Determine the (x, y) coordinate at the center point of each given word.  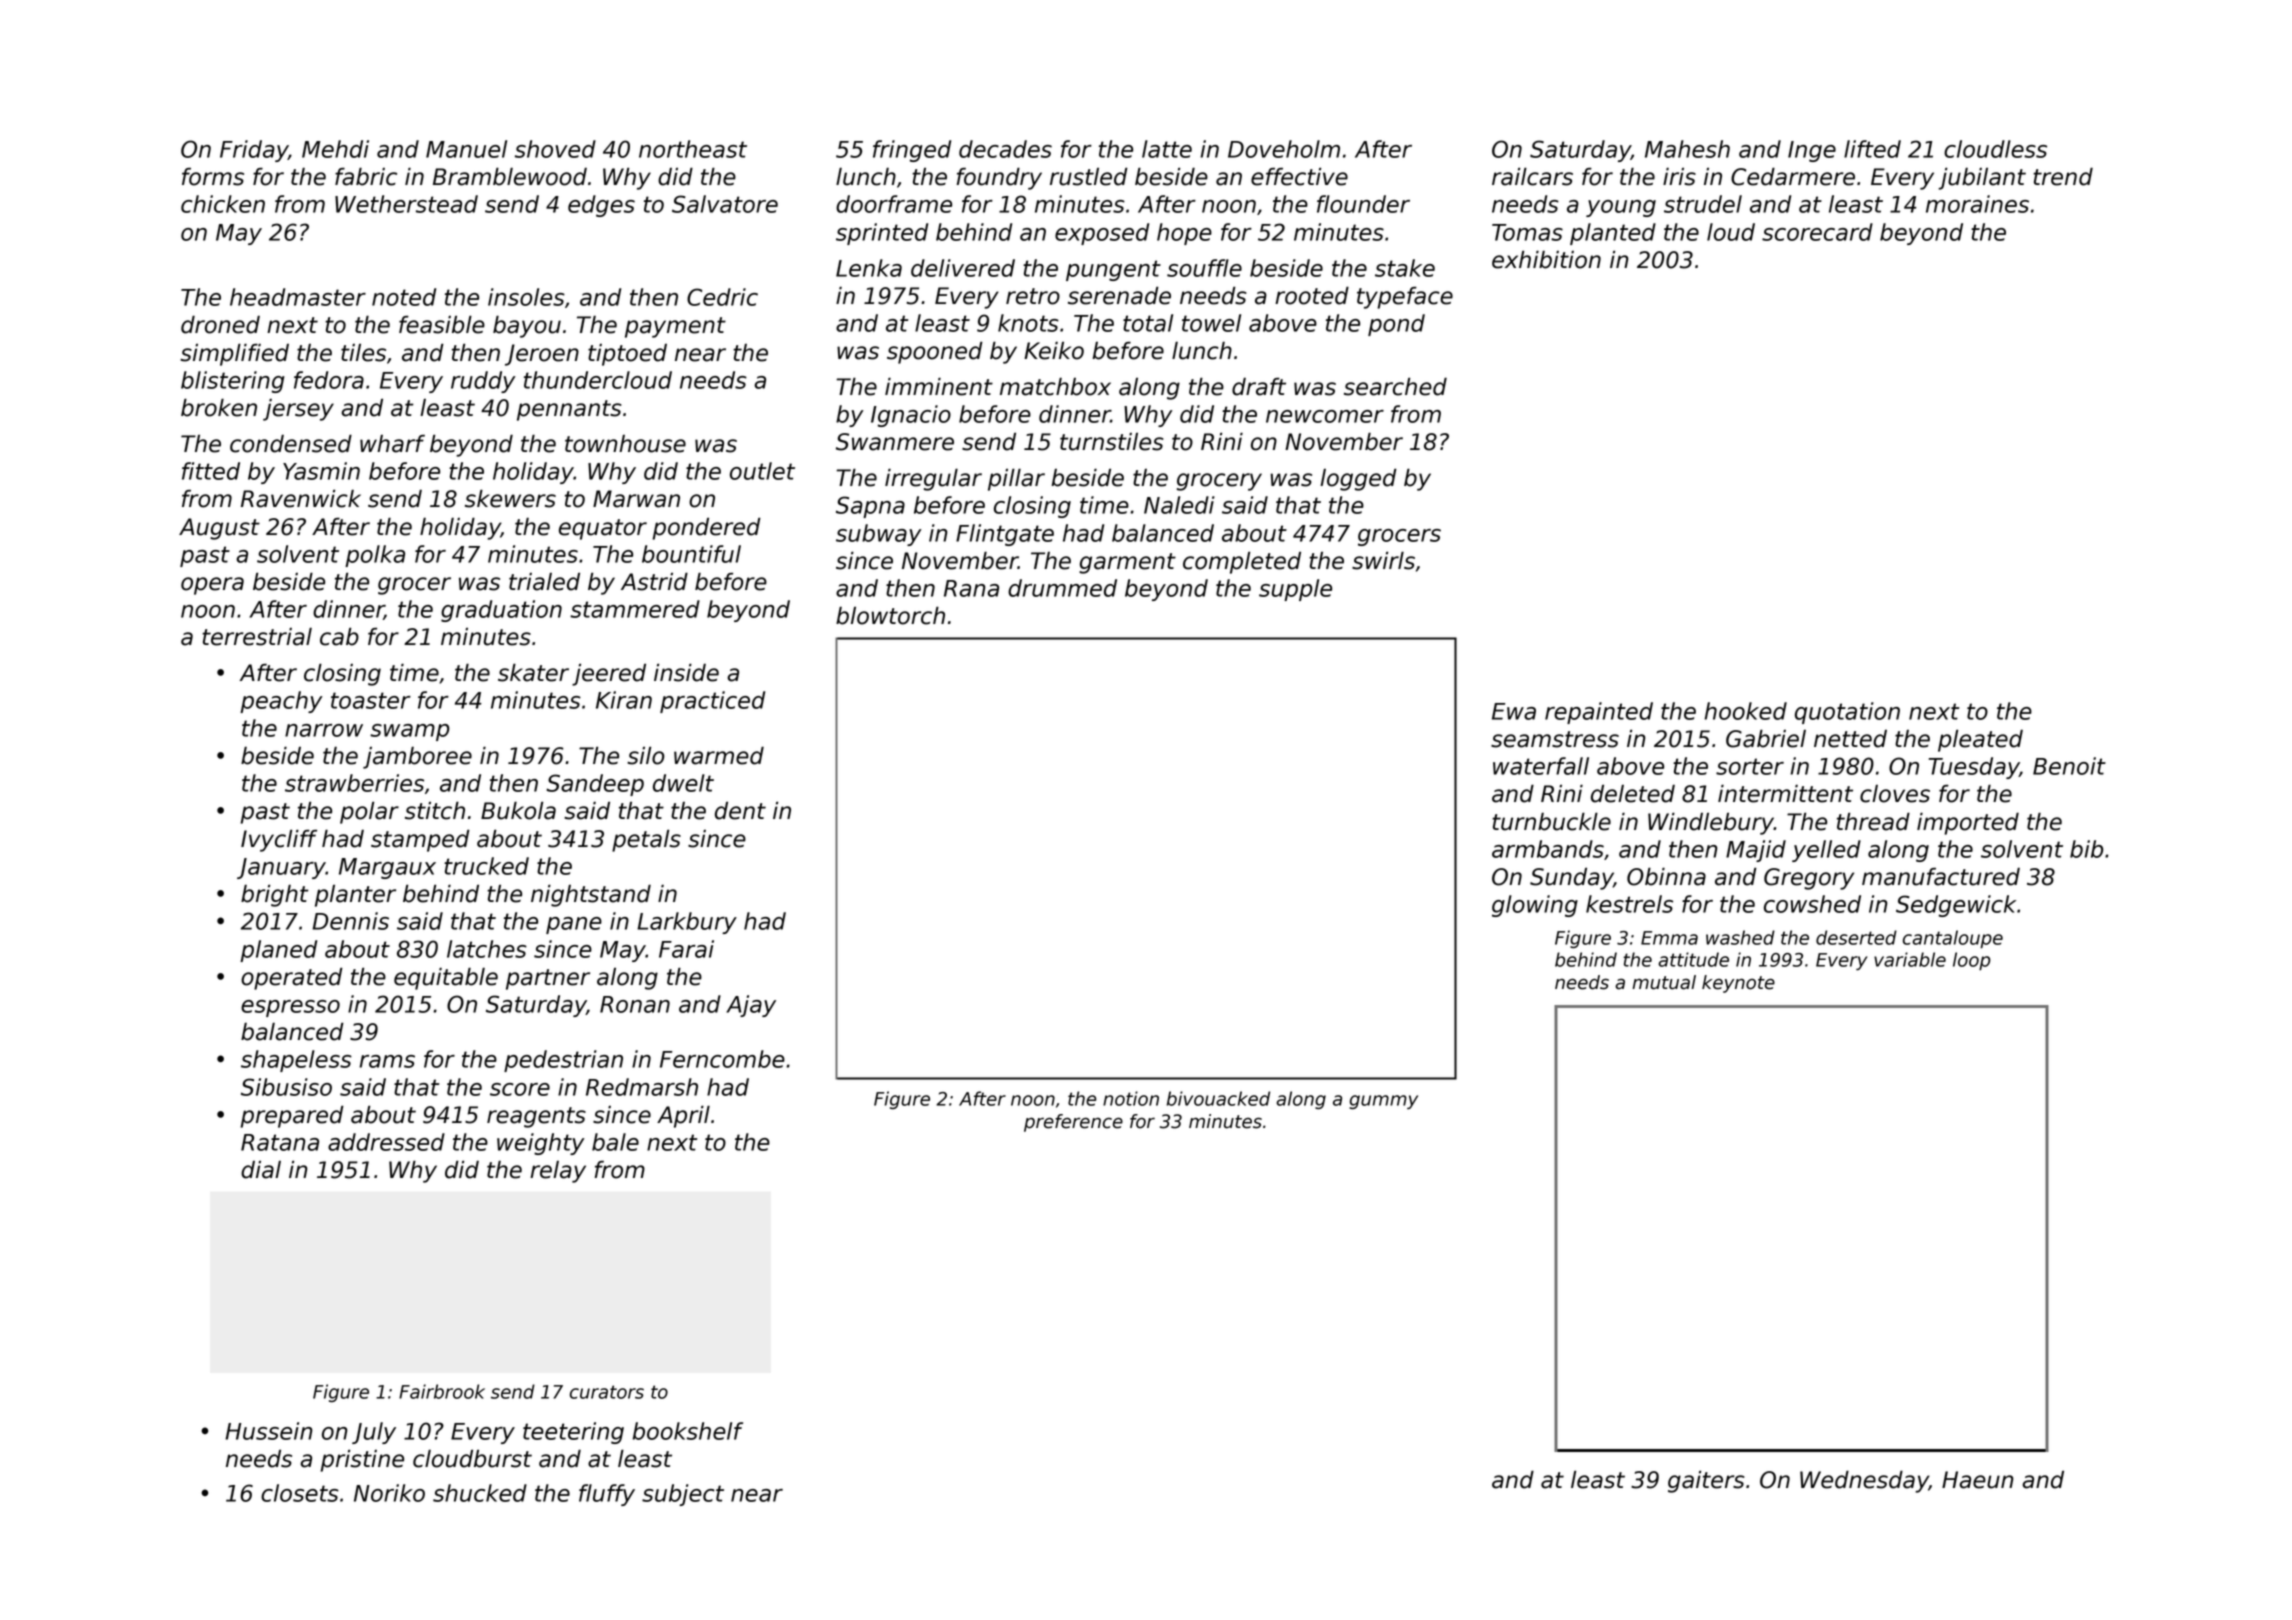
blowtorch (890, 615)
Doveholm (1284, 149)
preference (1073, 1123)
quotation (1847, 713)
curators (607, 1392)
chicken (223, 204)
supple (1295, 590)
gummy (1383, 1102)
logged (1358, 479)
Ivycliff (279, 840)
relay (558, 1172)
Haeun (1977, 1480)
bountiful (691, 554)
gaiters (1706, 1482)
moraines (1977, 204)
